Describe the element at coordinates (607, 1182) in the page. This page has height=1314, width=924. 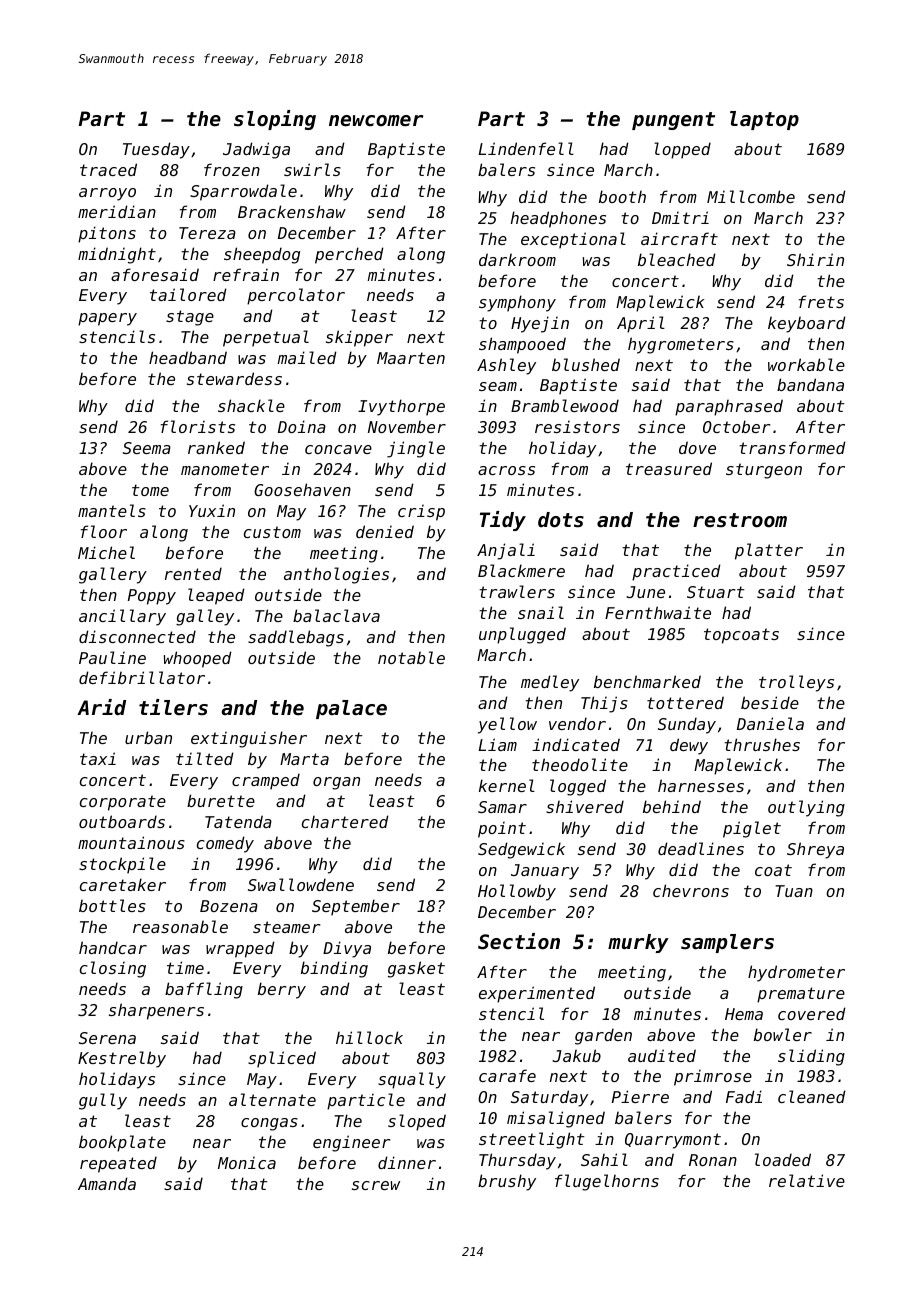
I see `flugelhorns` at that location.
